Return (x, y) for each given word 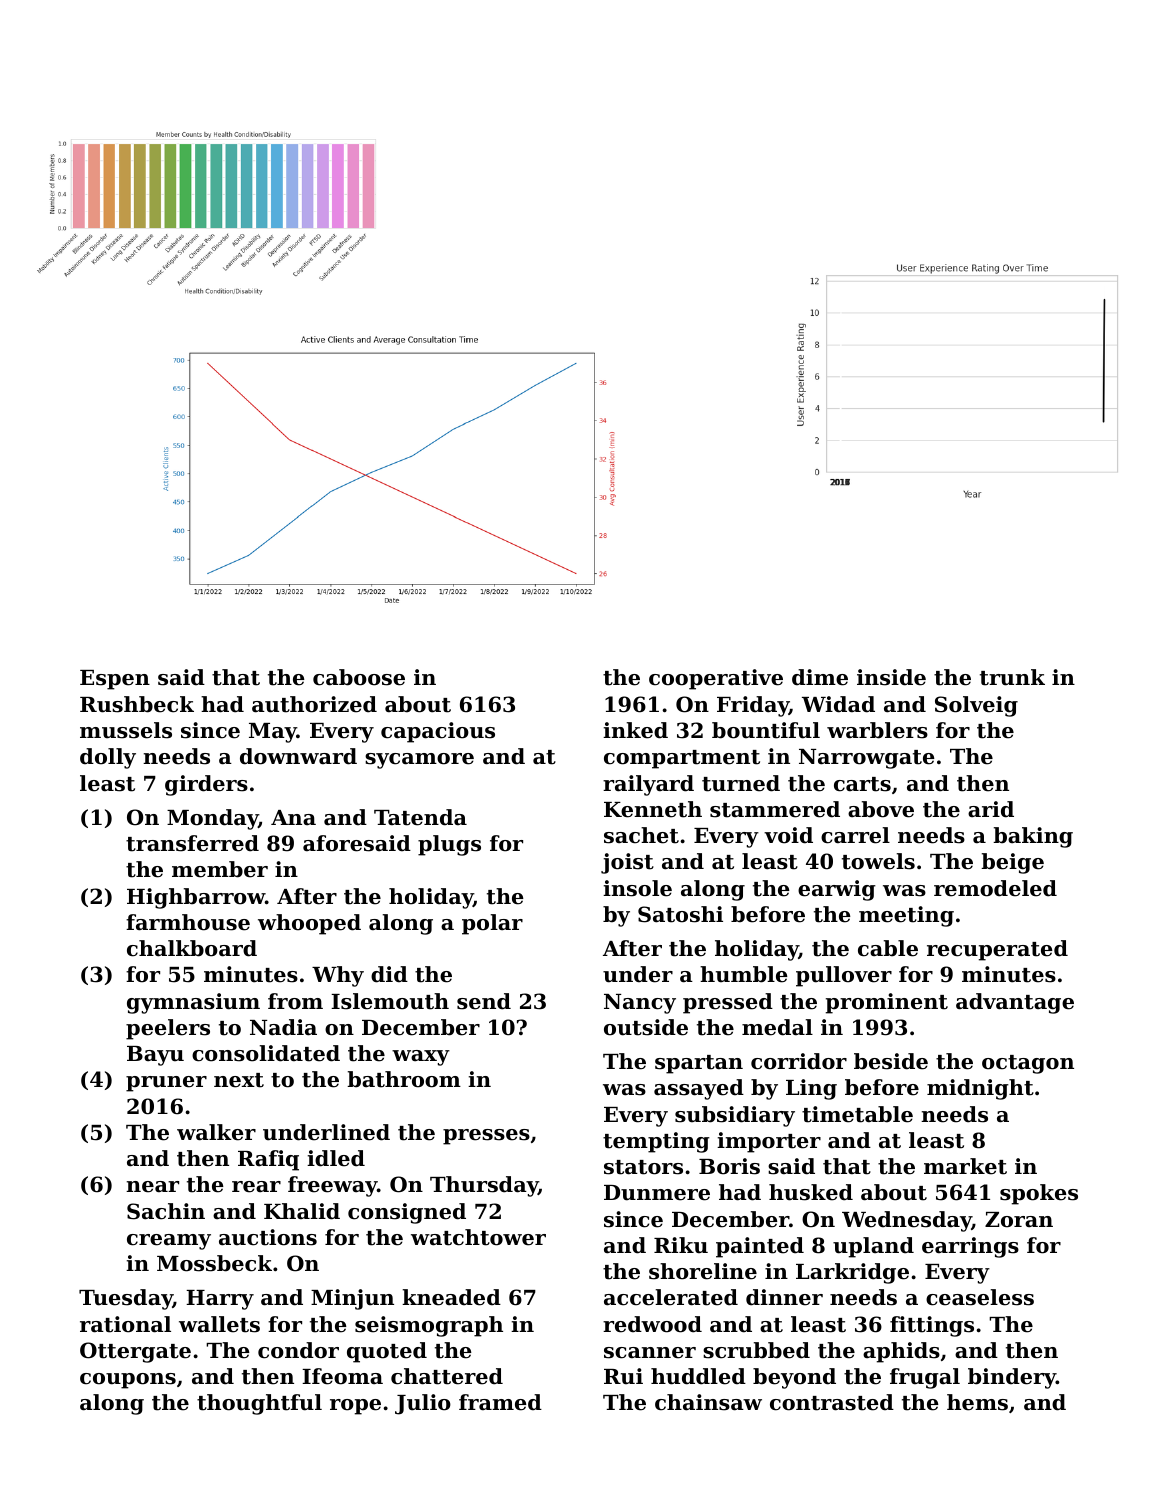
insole (637, 888)
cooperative (716, 679)
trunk (1012, 677)
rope (355, 1407)
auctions (268, 1237)
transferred (192, 843)
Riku (681, 1245)
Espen (115, 680)
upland (873, 1247)
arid (991, 809)
